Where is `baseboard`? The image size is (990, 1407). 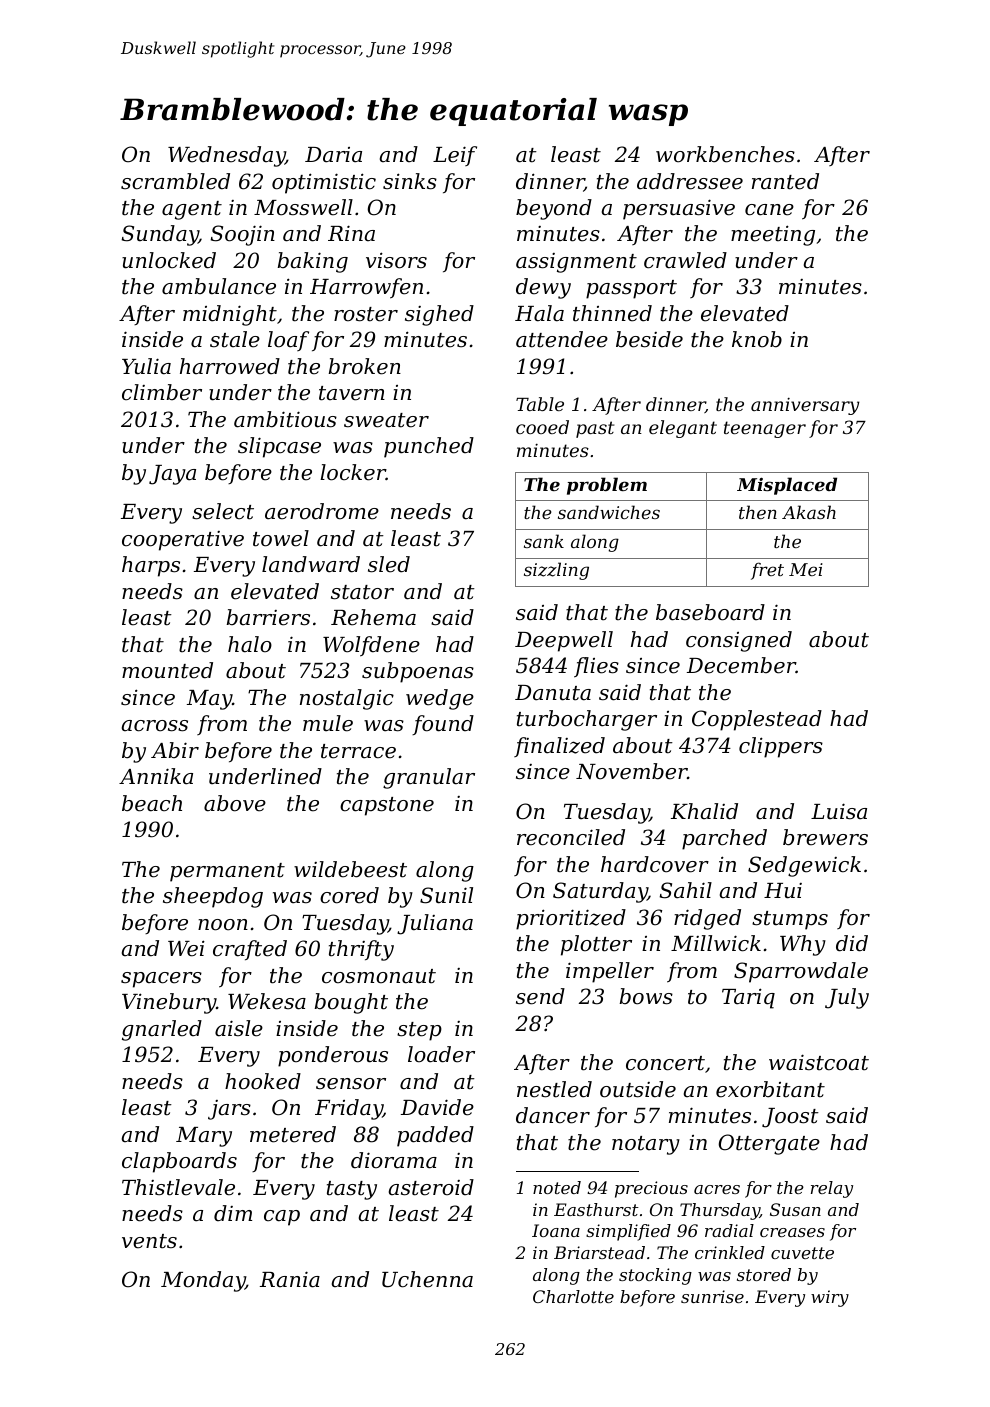
baseboard is located at coordinates (710, 612).
